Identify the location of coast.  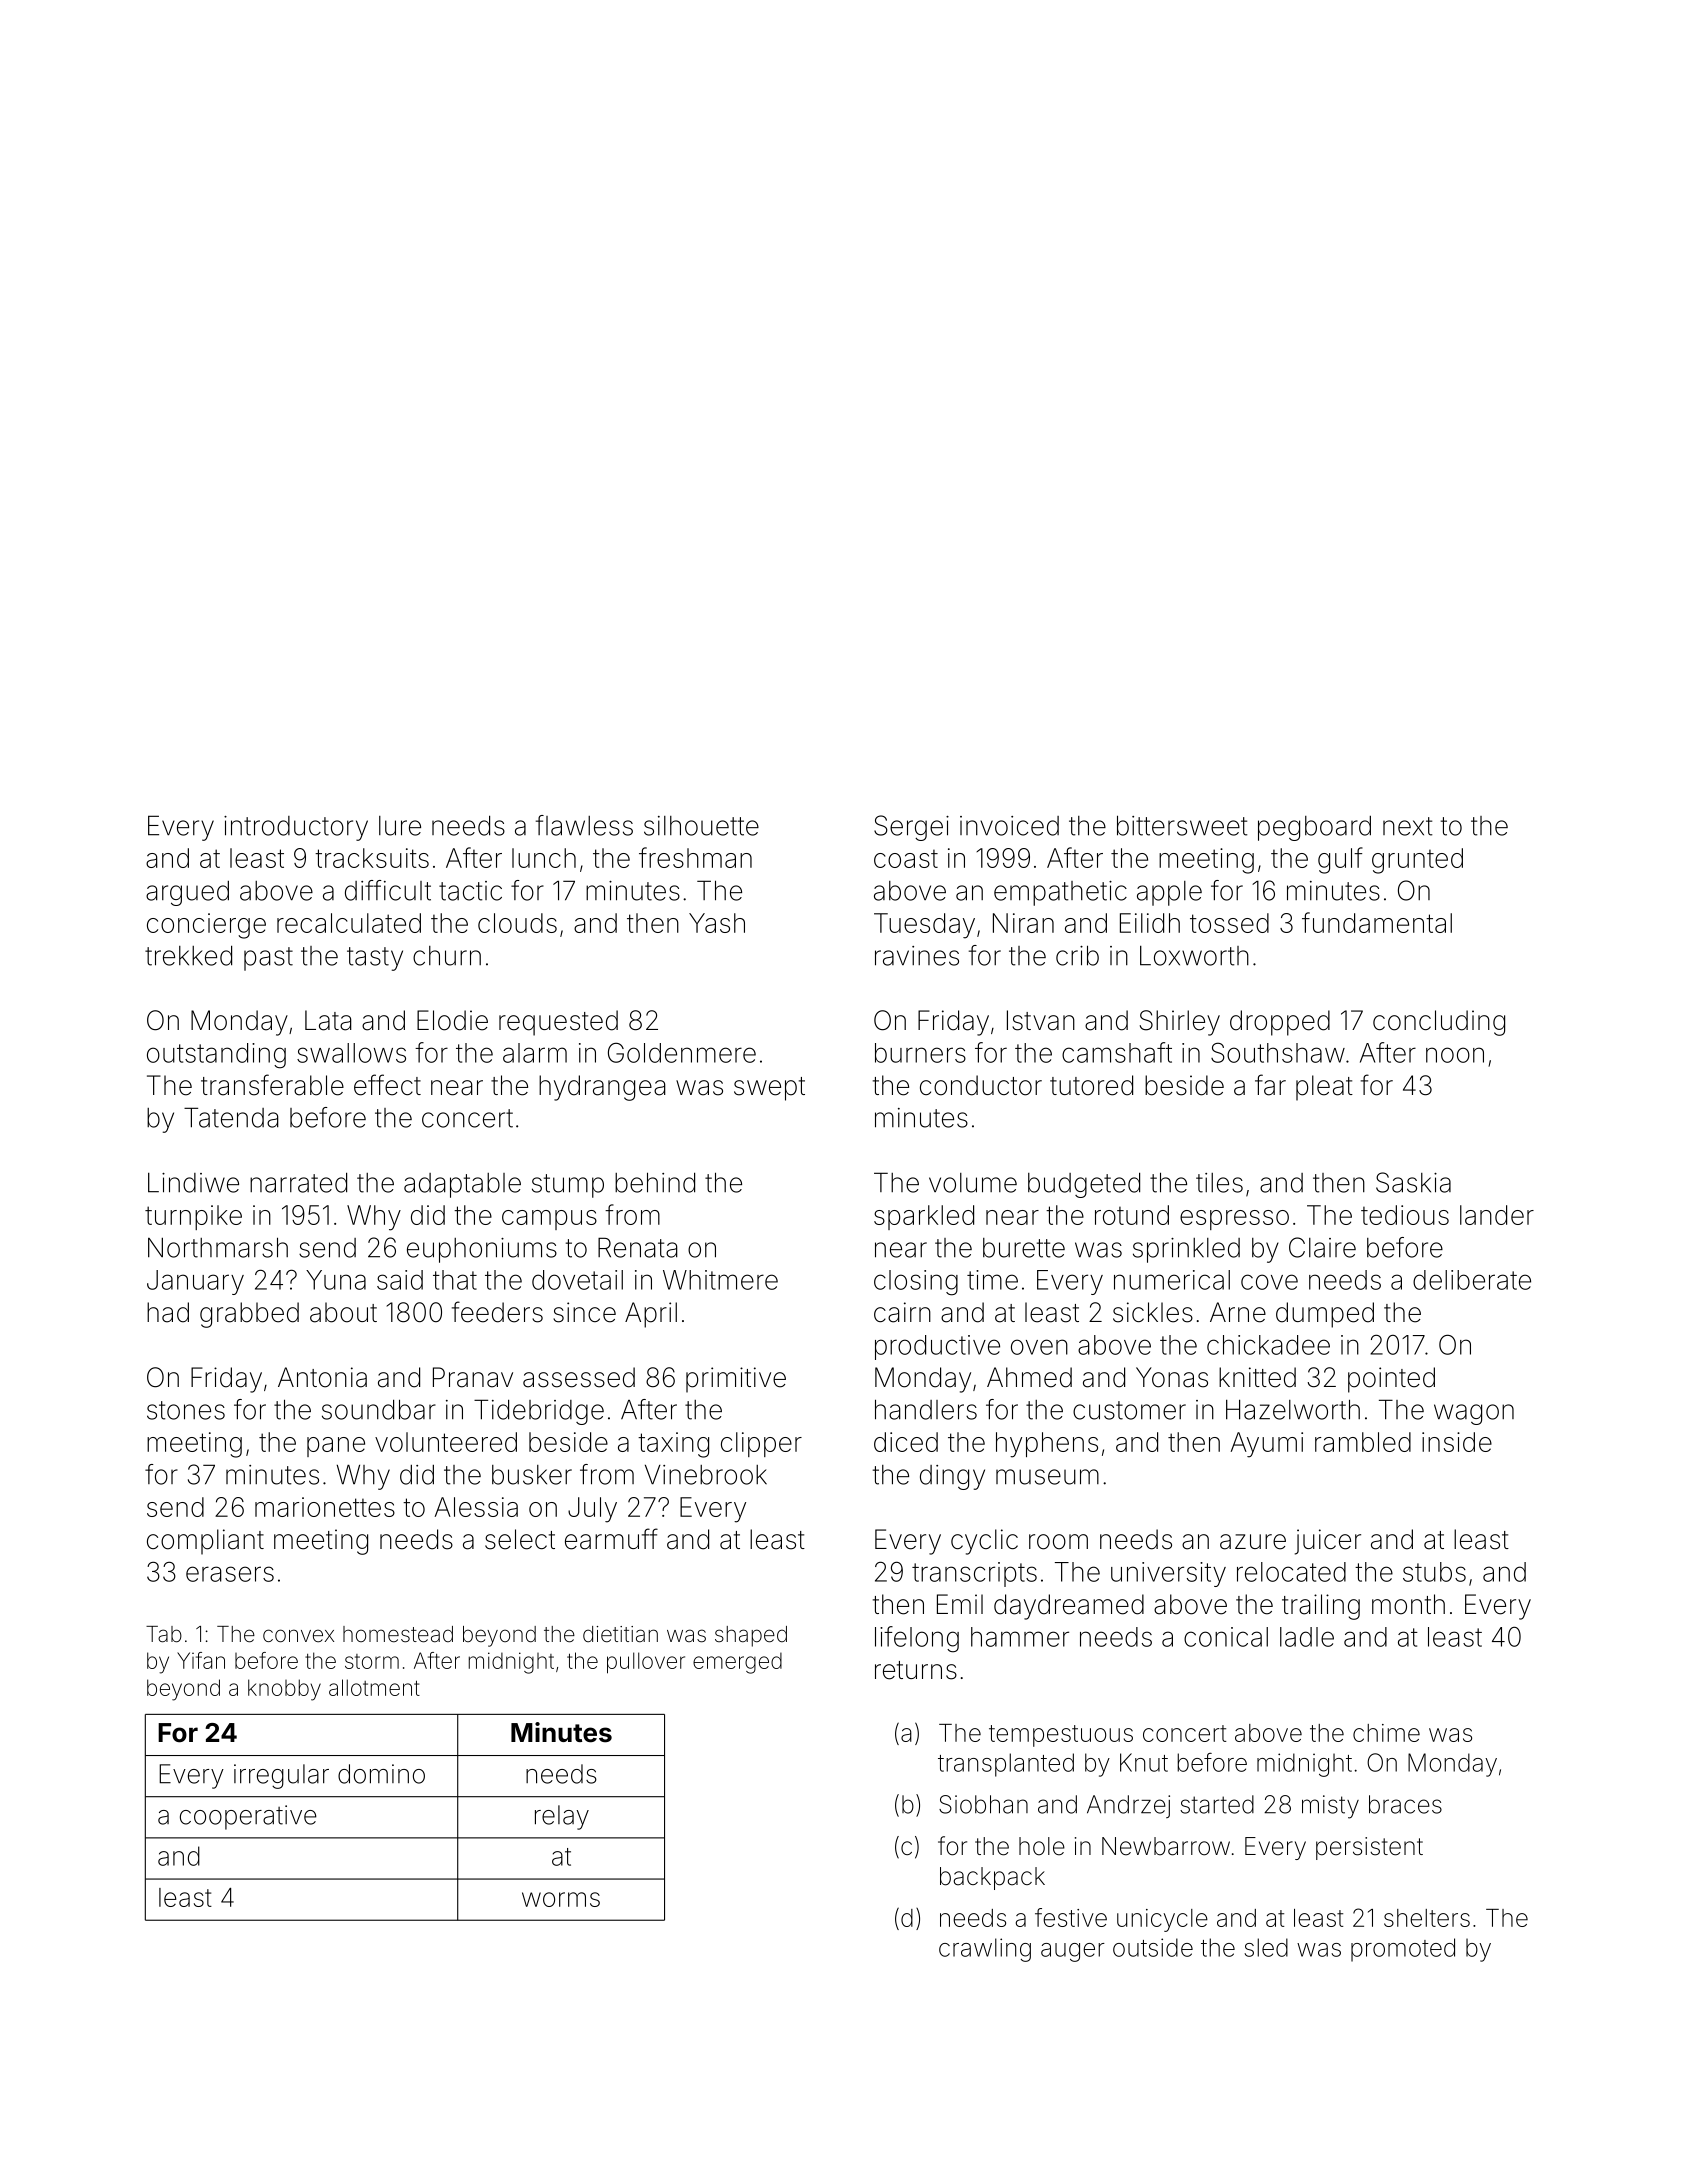
(906, 859).
